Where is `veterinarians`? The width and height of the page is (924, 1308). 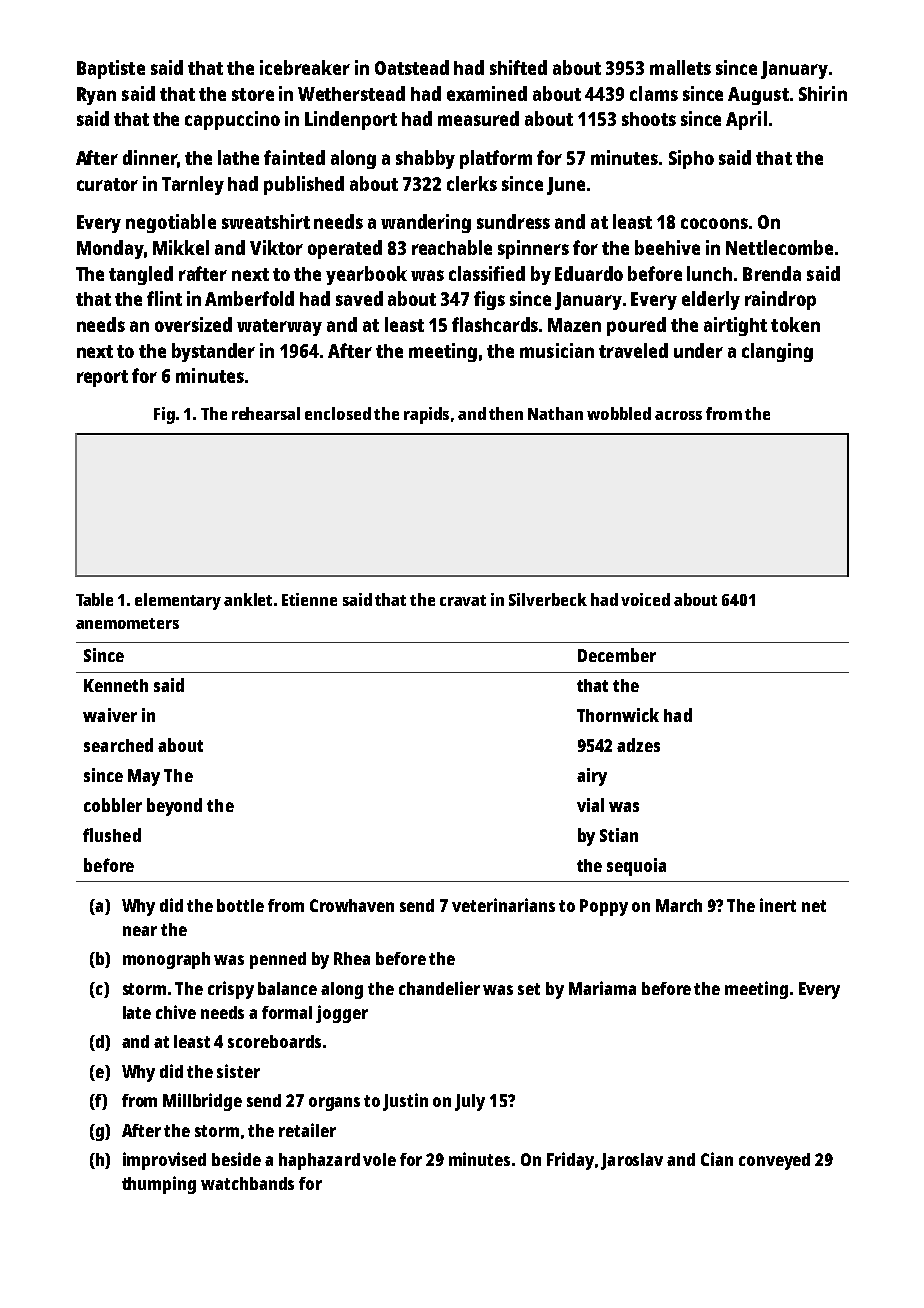
veterinarians is located at coordinates (503, 905).
